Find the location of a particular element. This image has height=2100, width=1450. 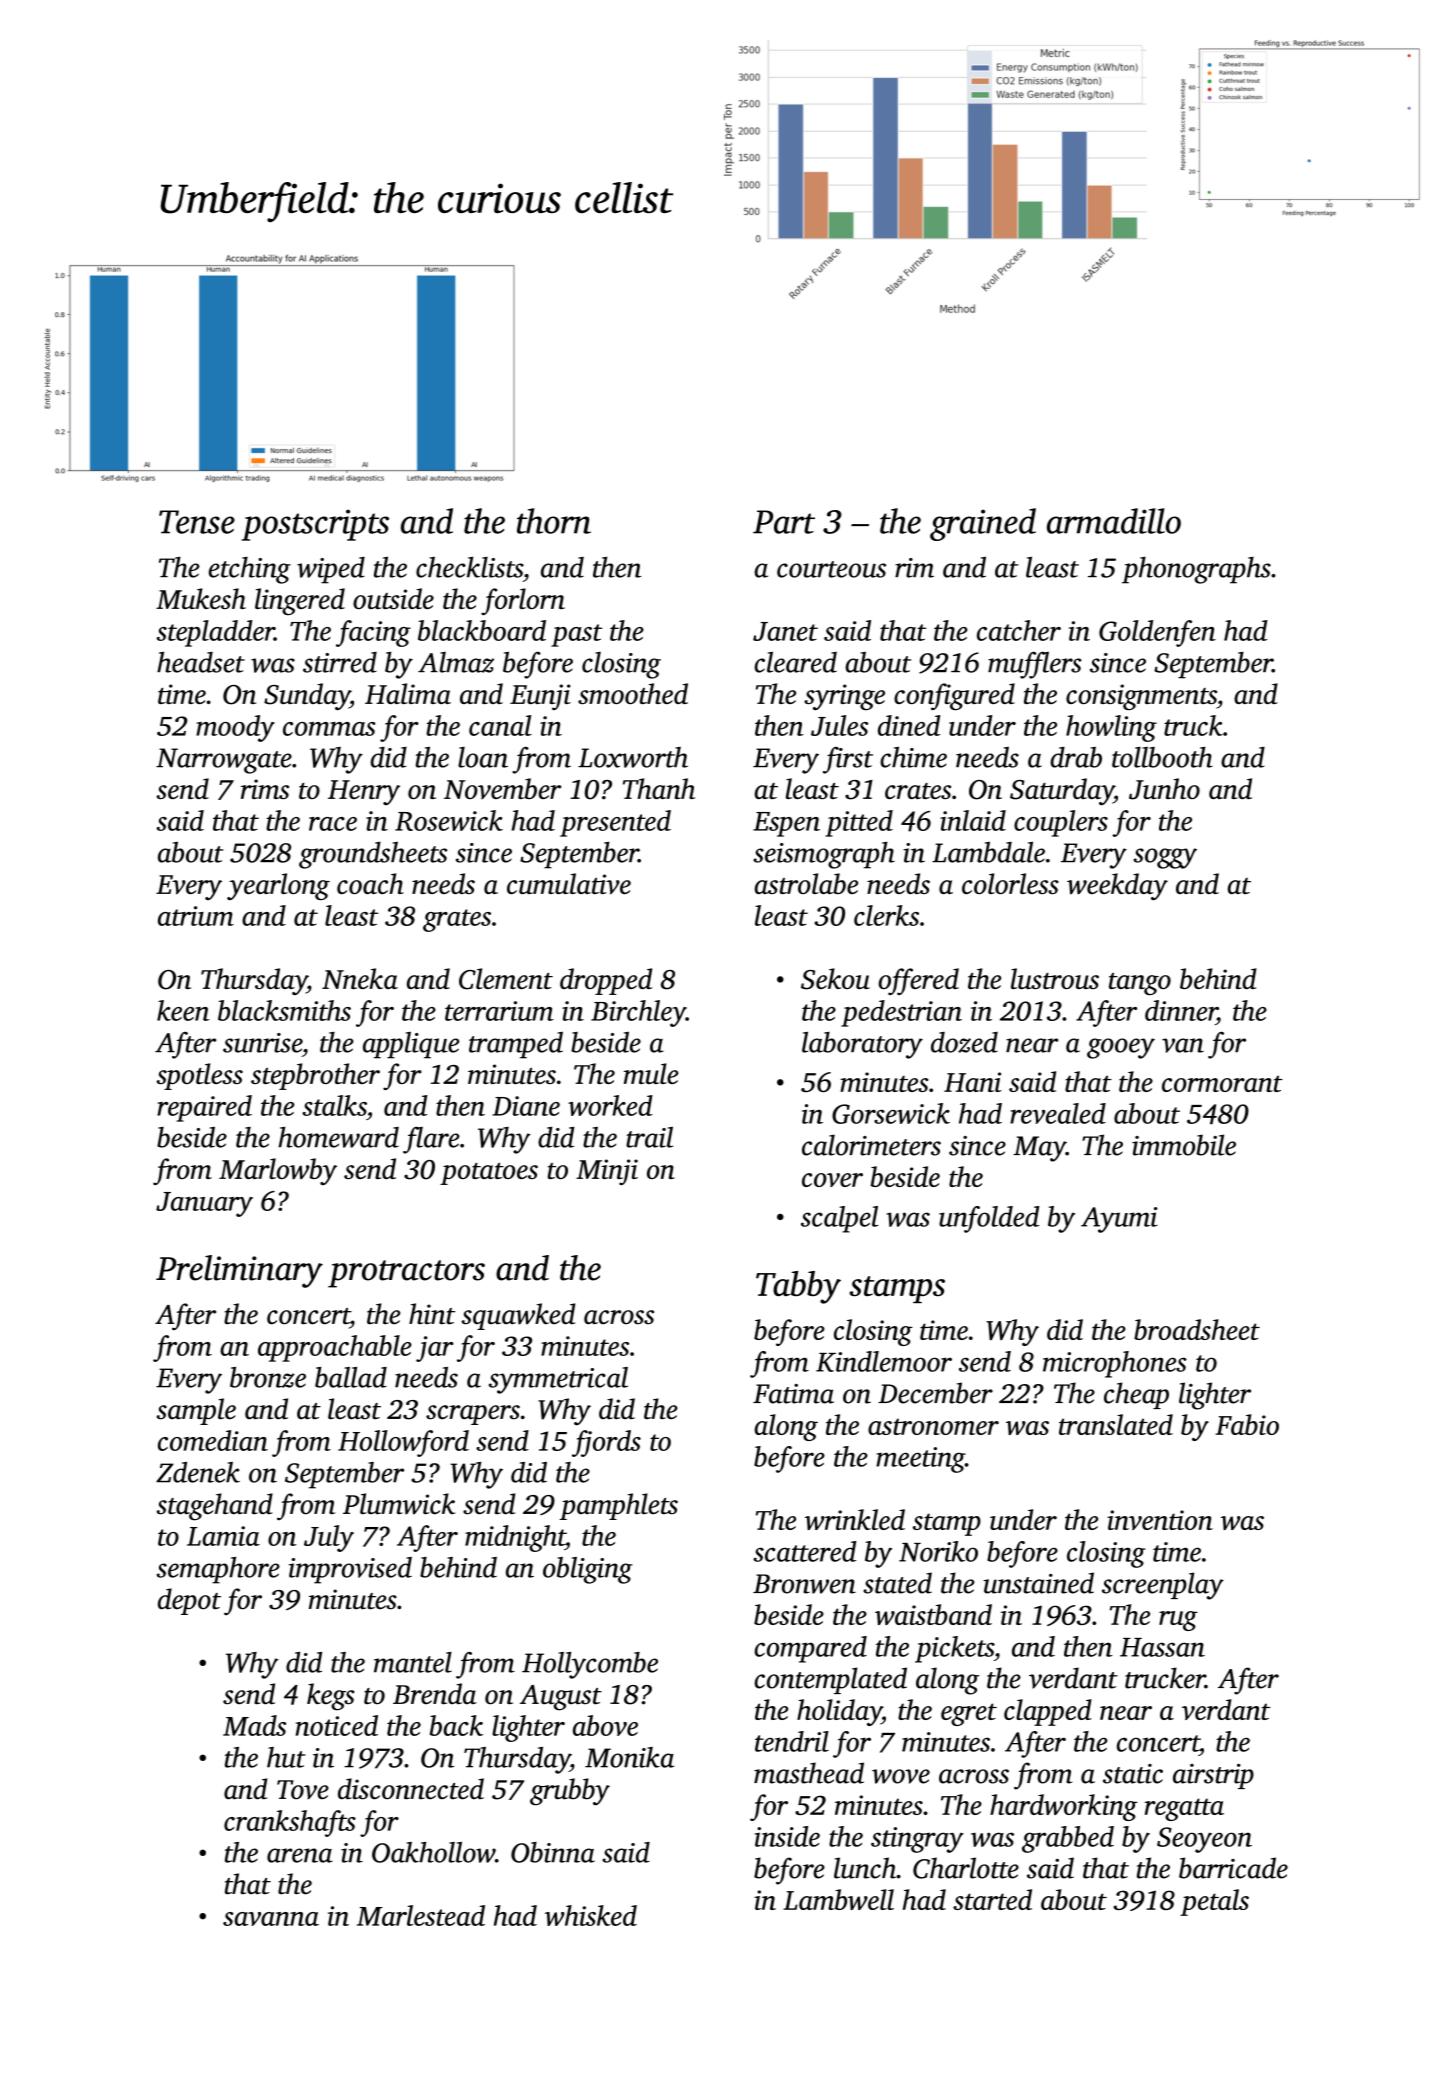

unfolded is located at coordinates (989, 1219).
